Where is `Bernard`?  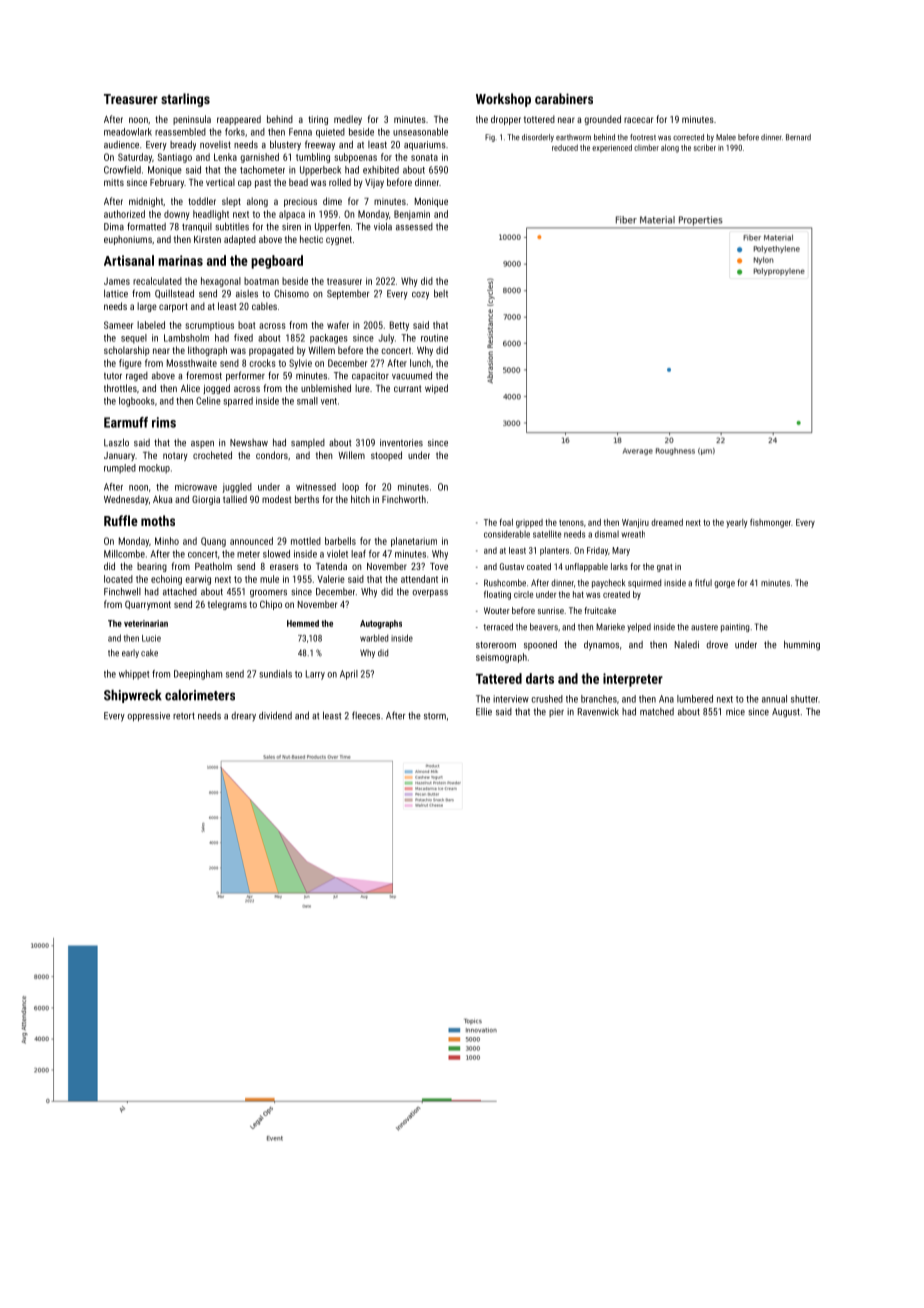 Bernard is located at coordinates (798, 137).
